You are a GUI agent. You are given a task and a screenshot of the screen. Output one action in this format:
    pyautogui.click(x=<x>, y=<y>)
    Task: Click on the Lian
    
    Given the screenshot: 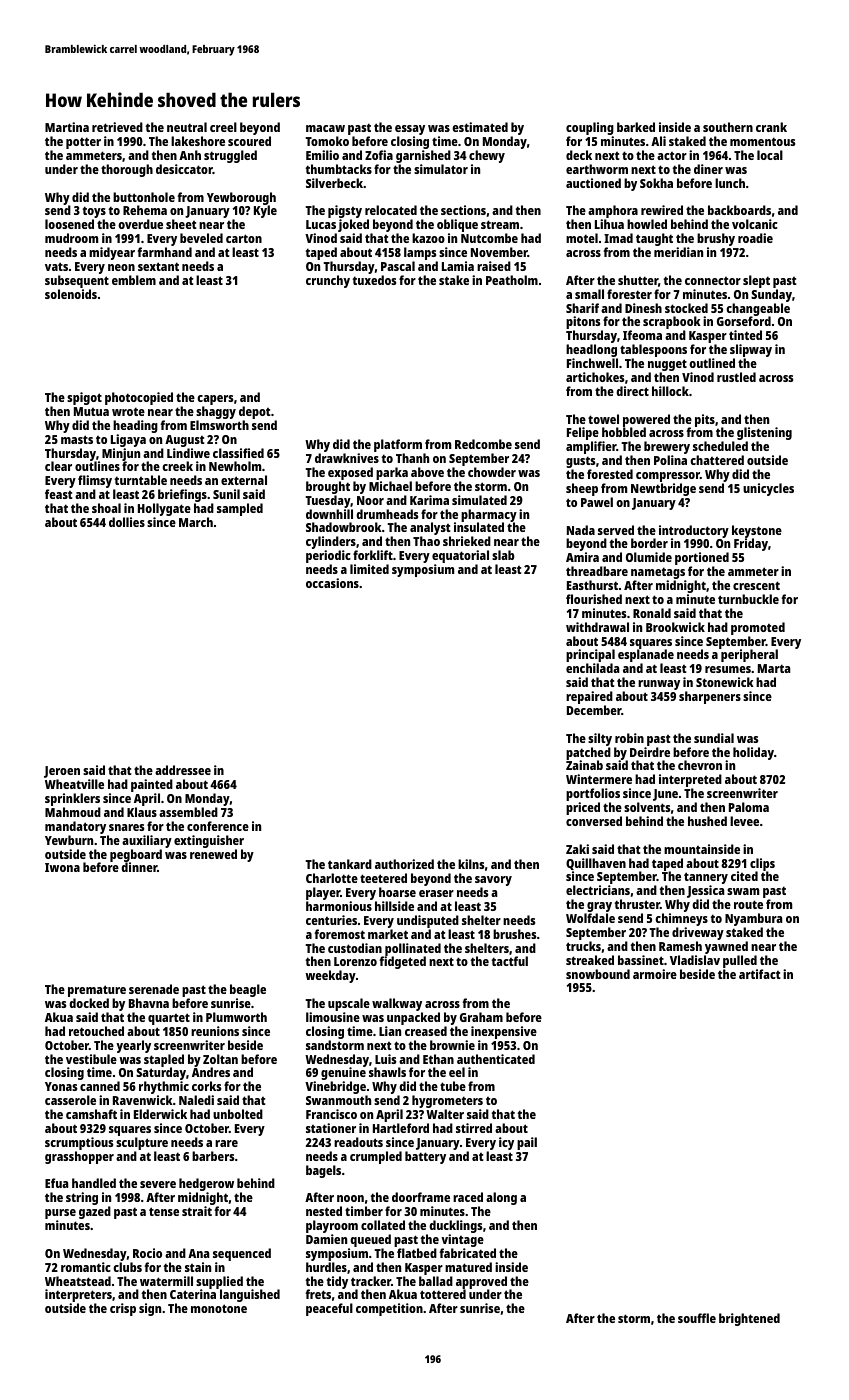 What is the action you would take?
    pyautogui.click(x=390, y=1031)
